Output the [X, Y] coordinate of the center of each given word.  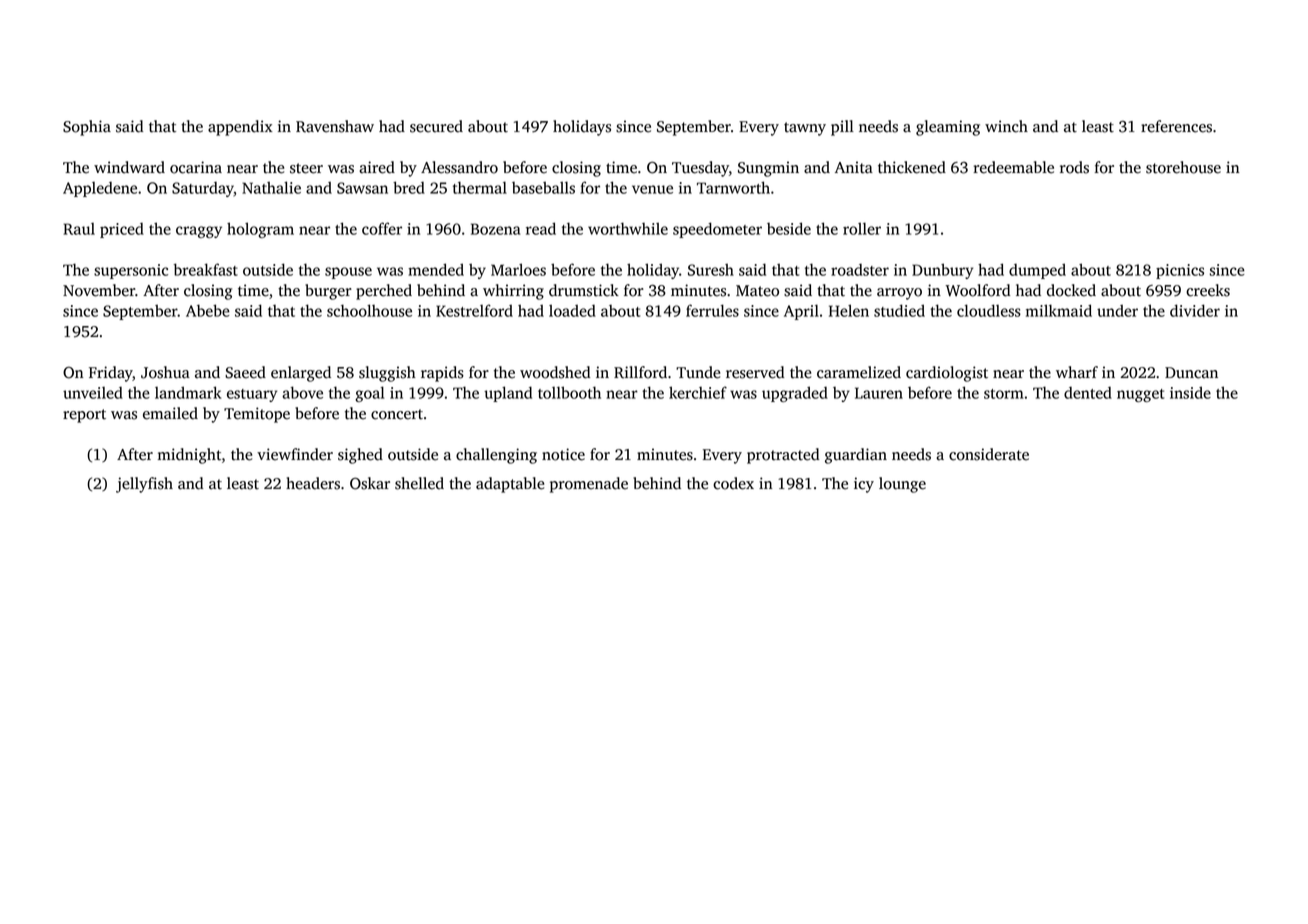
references [1176, 126]
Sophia [87, 128]
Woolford [977, 290]
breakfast [206, 269]
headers [313, 483]
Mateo [757, 291]
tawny [805, 129]
